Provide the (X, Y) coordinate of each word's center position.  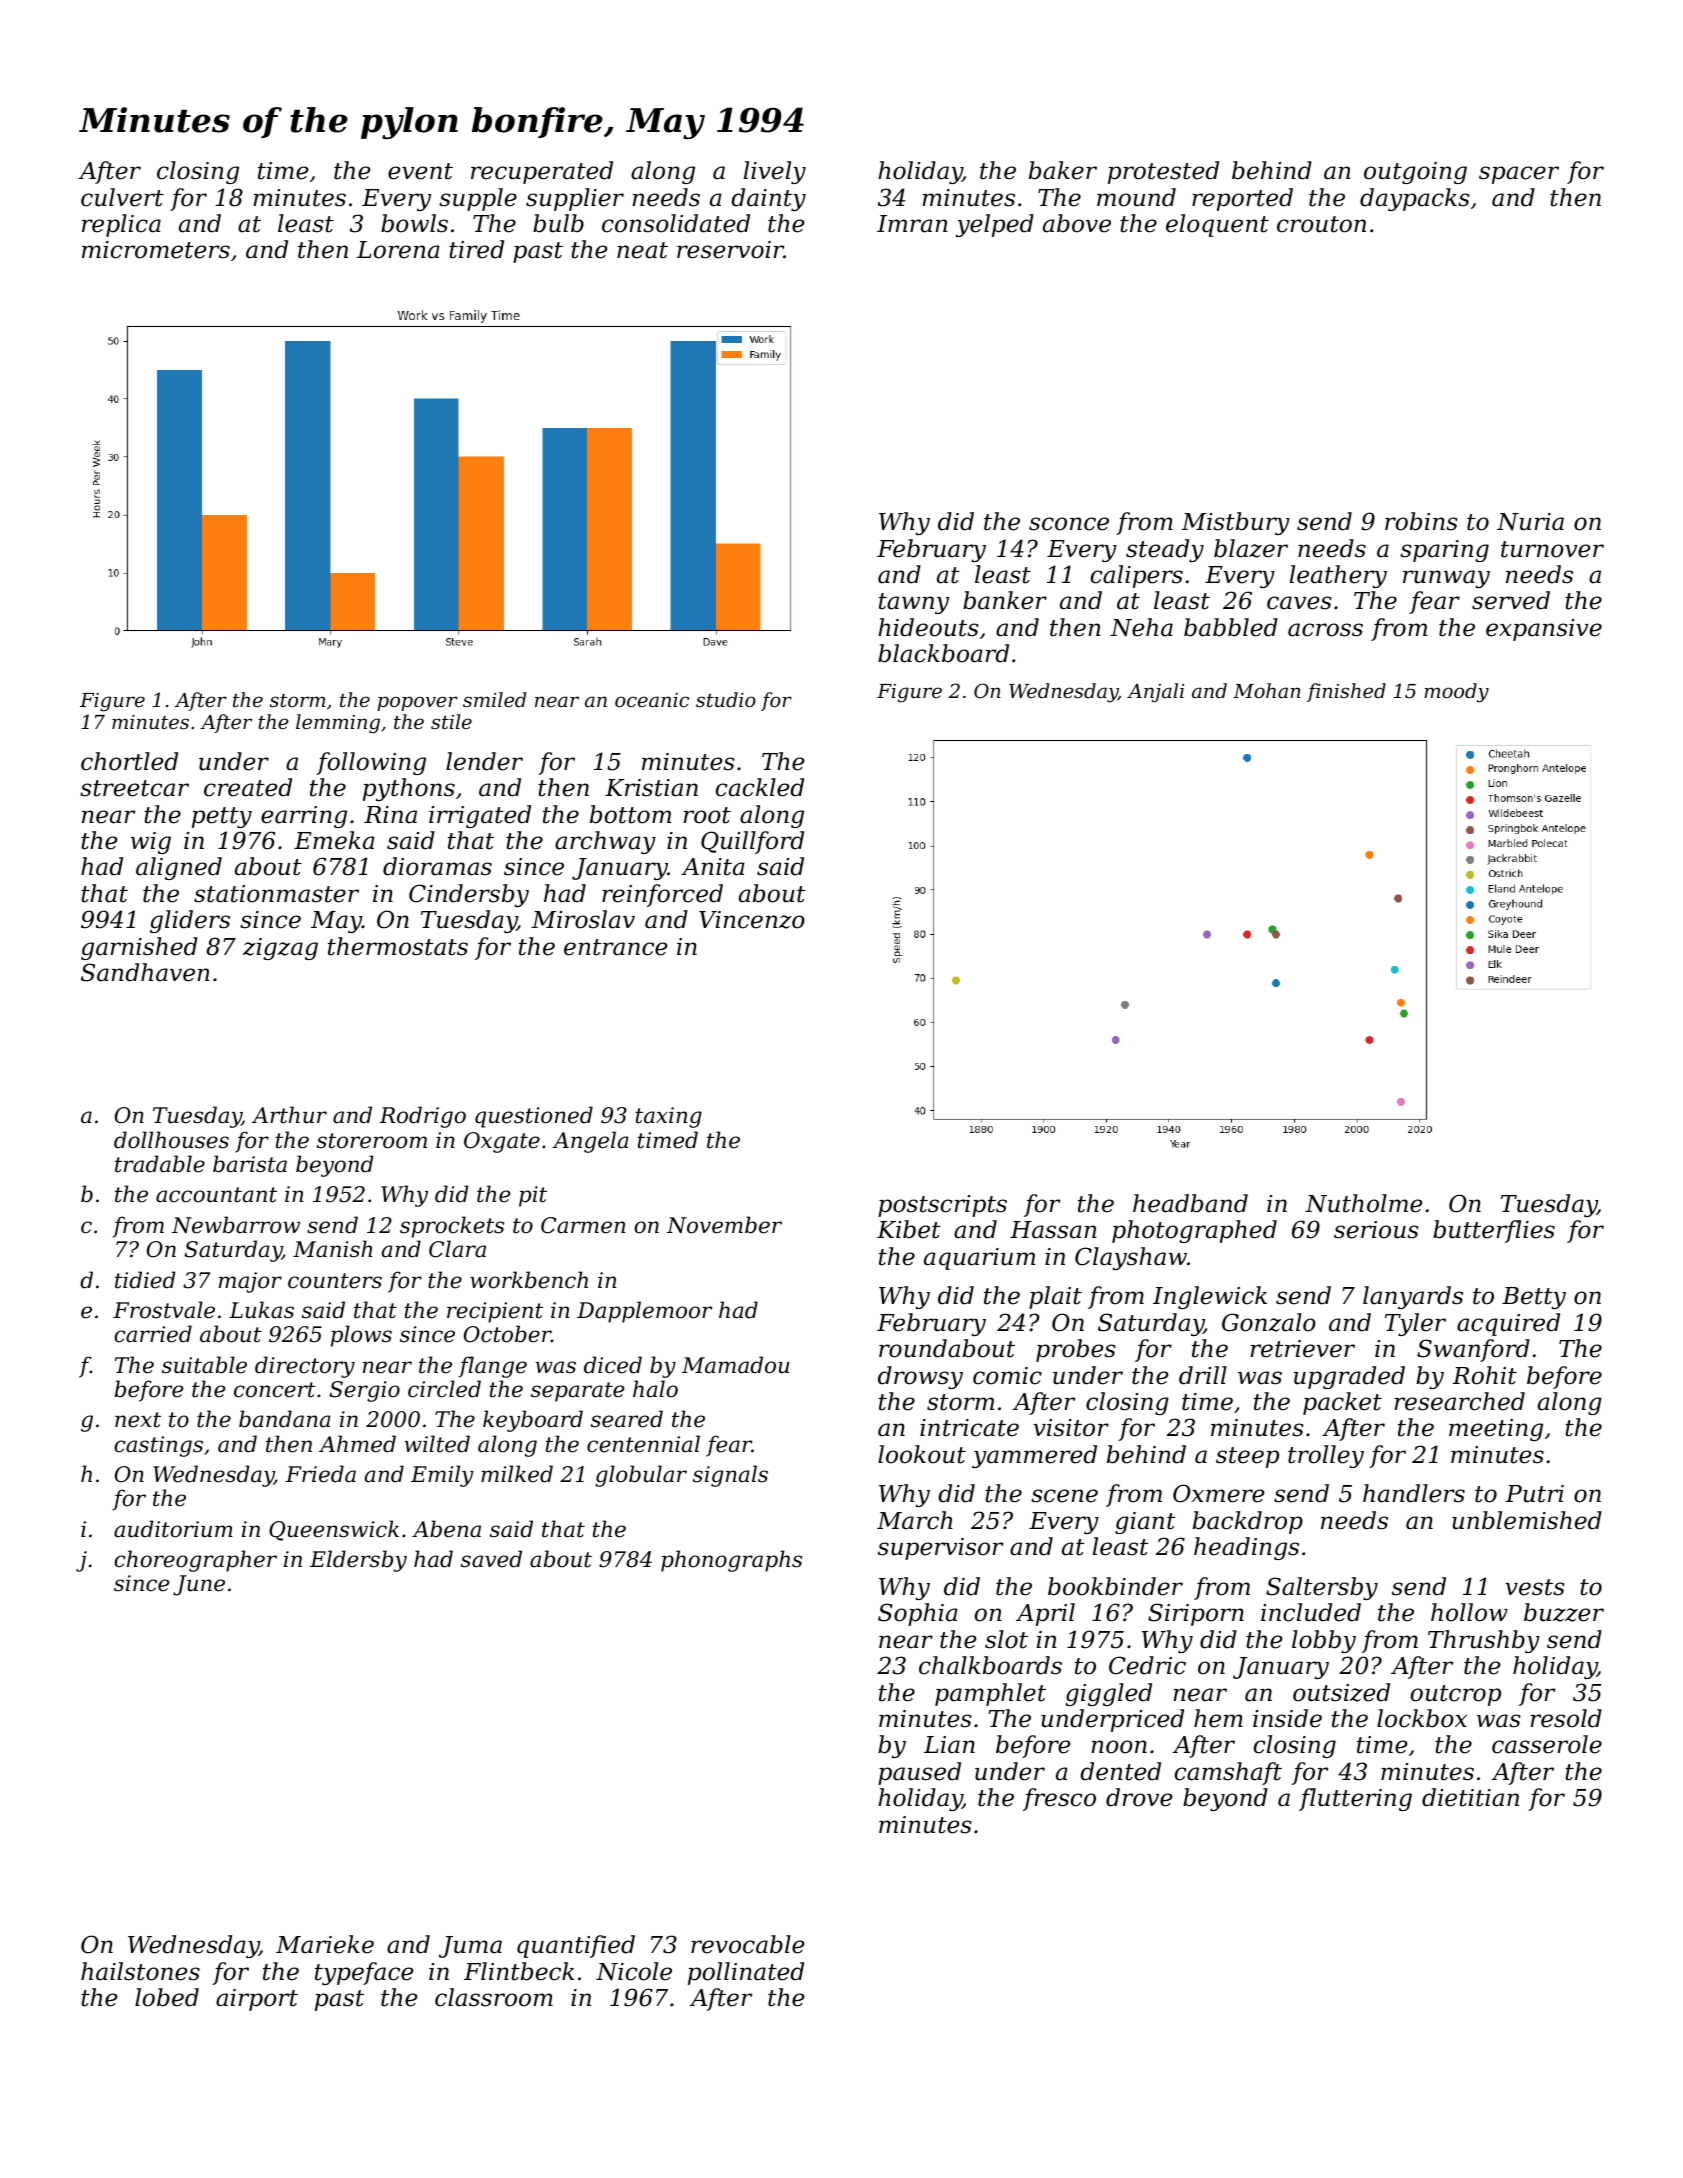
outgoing (1415, 173)
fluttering (1355, 1799)
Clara (457, 1249)
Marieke (325, 1944)
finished (1346, 692)
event (420, 171)
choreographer (195, 1561)
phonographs (731, 1561)
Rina (390, 815)
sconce (1069, 524)
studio (726, 699)
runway (1446, 579)
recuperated (542, 172)
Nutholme (1364, 1203)
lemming (338, 724)
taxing (669, 1117)
